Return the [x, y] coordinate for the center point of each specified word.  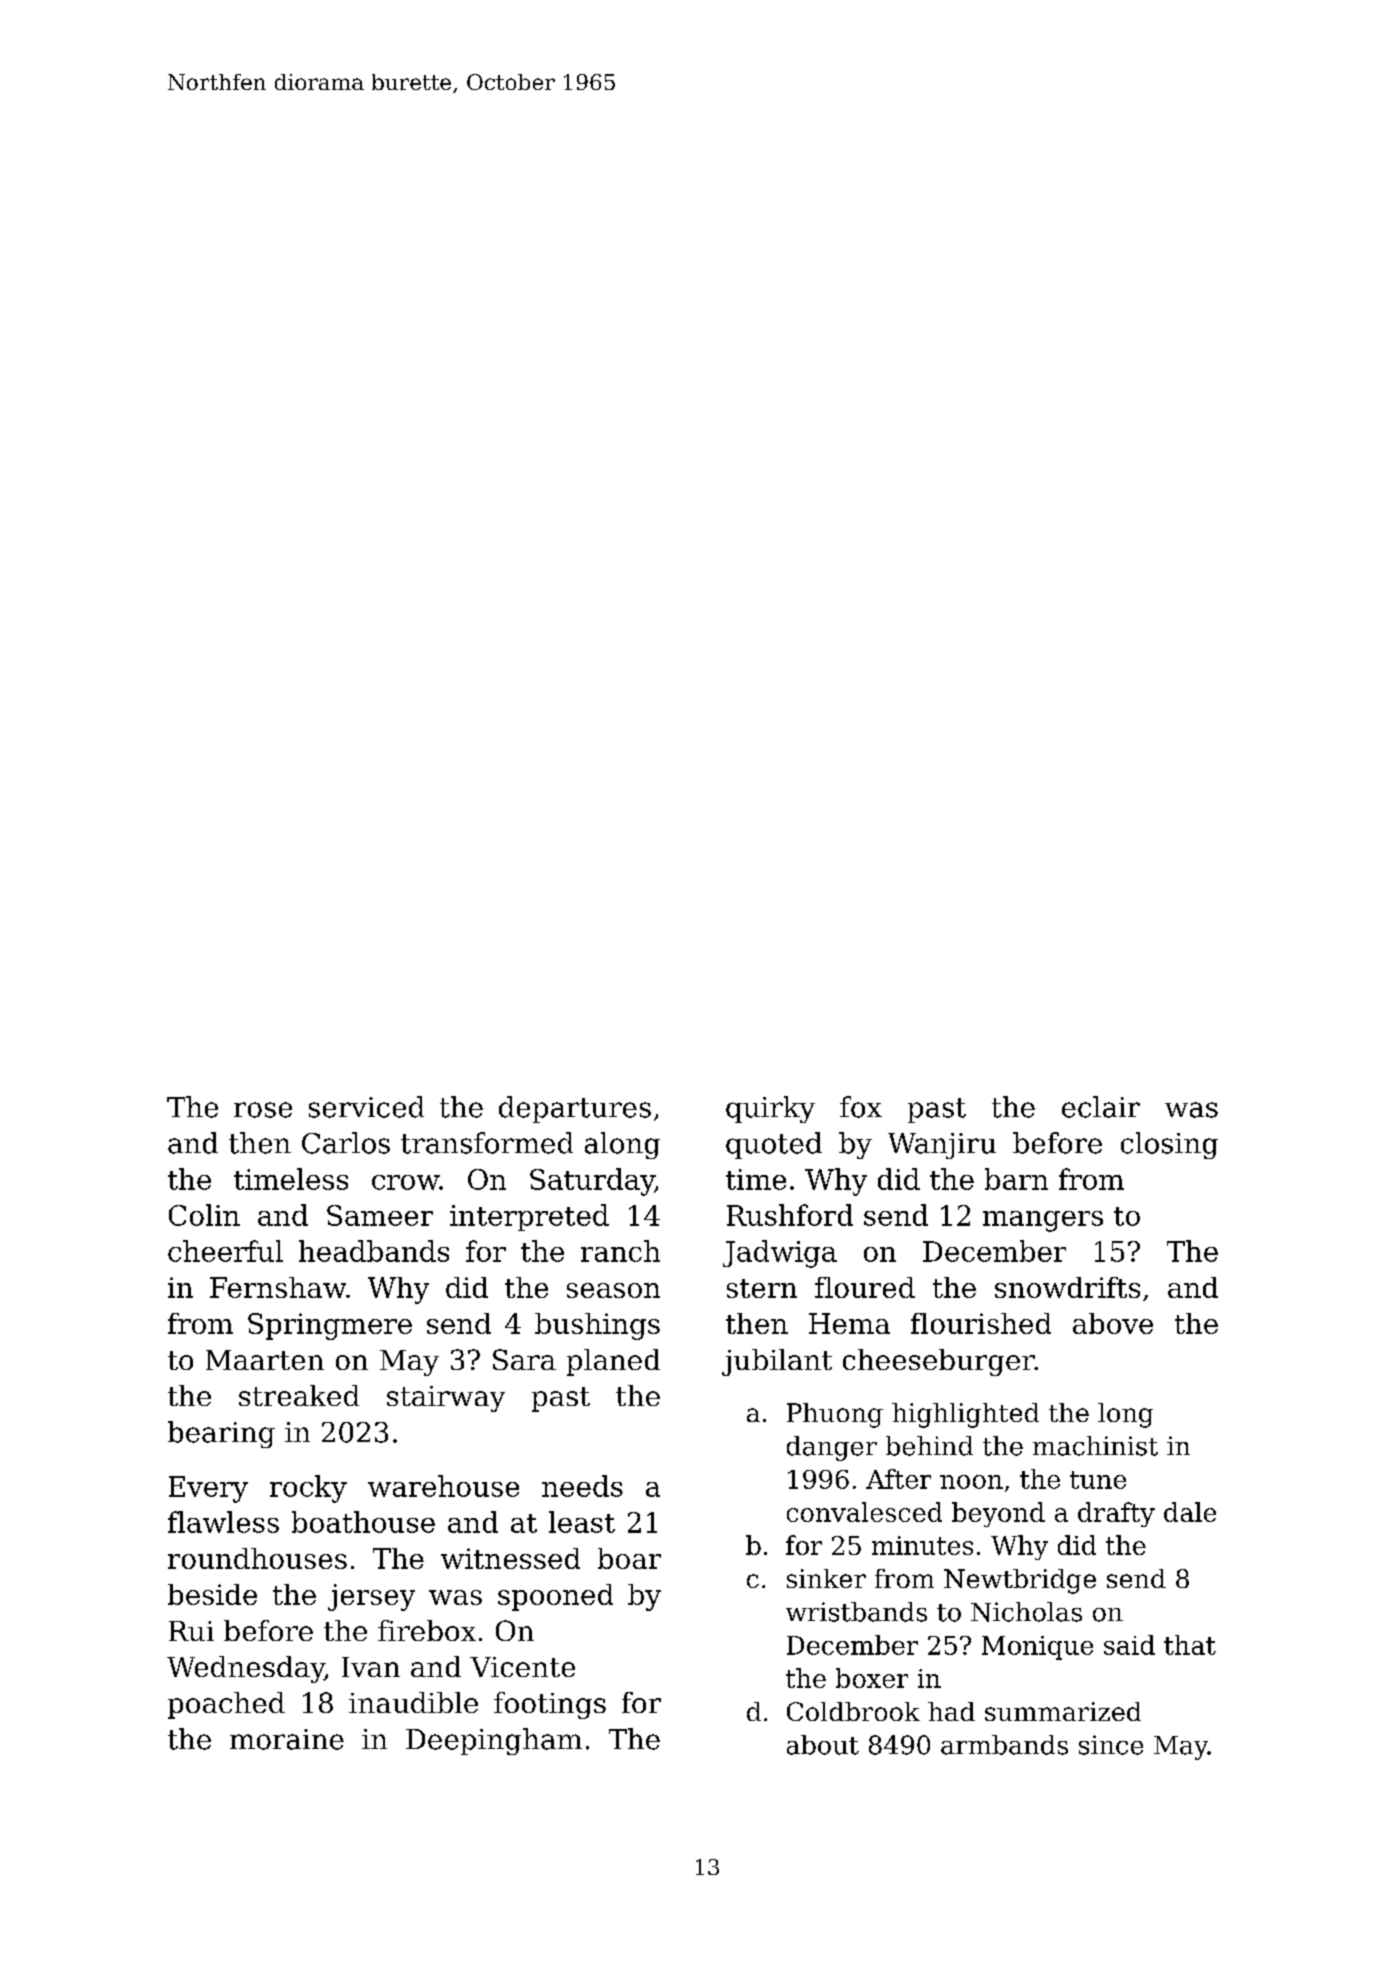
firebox [427, 1630]
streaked [299, 1395]
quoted [774, 1145]
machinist [1095, 1446]
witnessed [510, 1558]
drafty [1116, 1514]
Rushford [790, 1215]
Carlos [346, 1143]
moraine [287, 1739]
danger [832, 1448]
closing [1169, 1145]
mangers [1043, 1221]
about [823, 1745]
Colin [204, 1215]
